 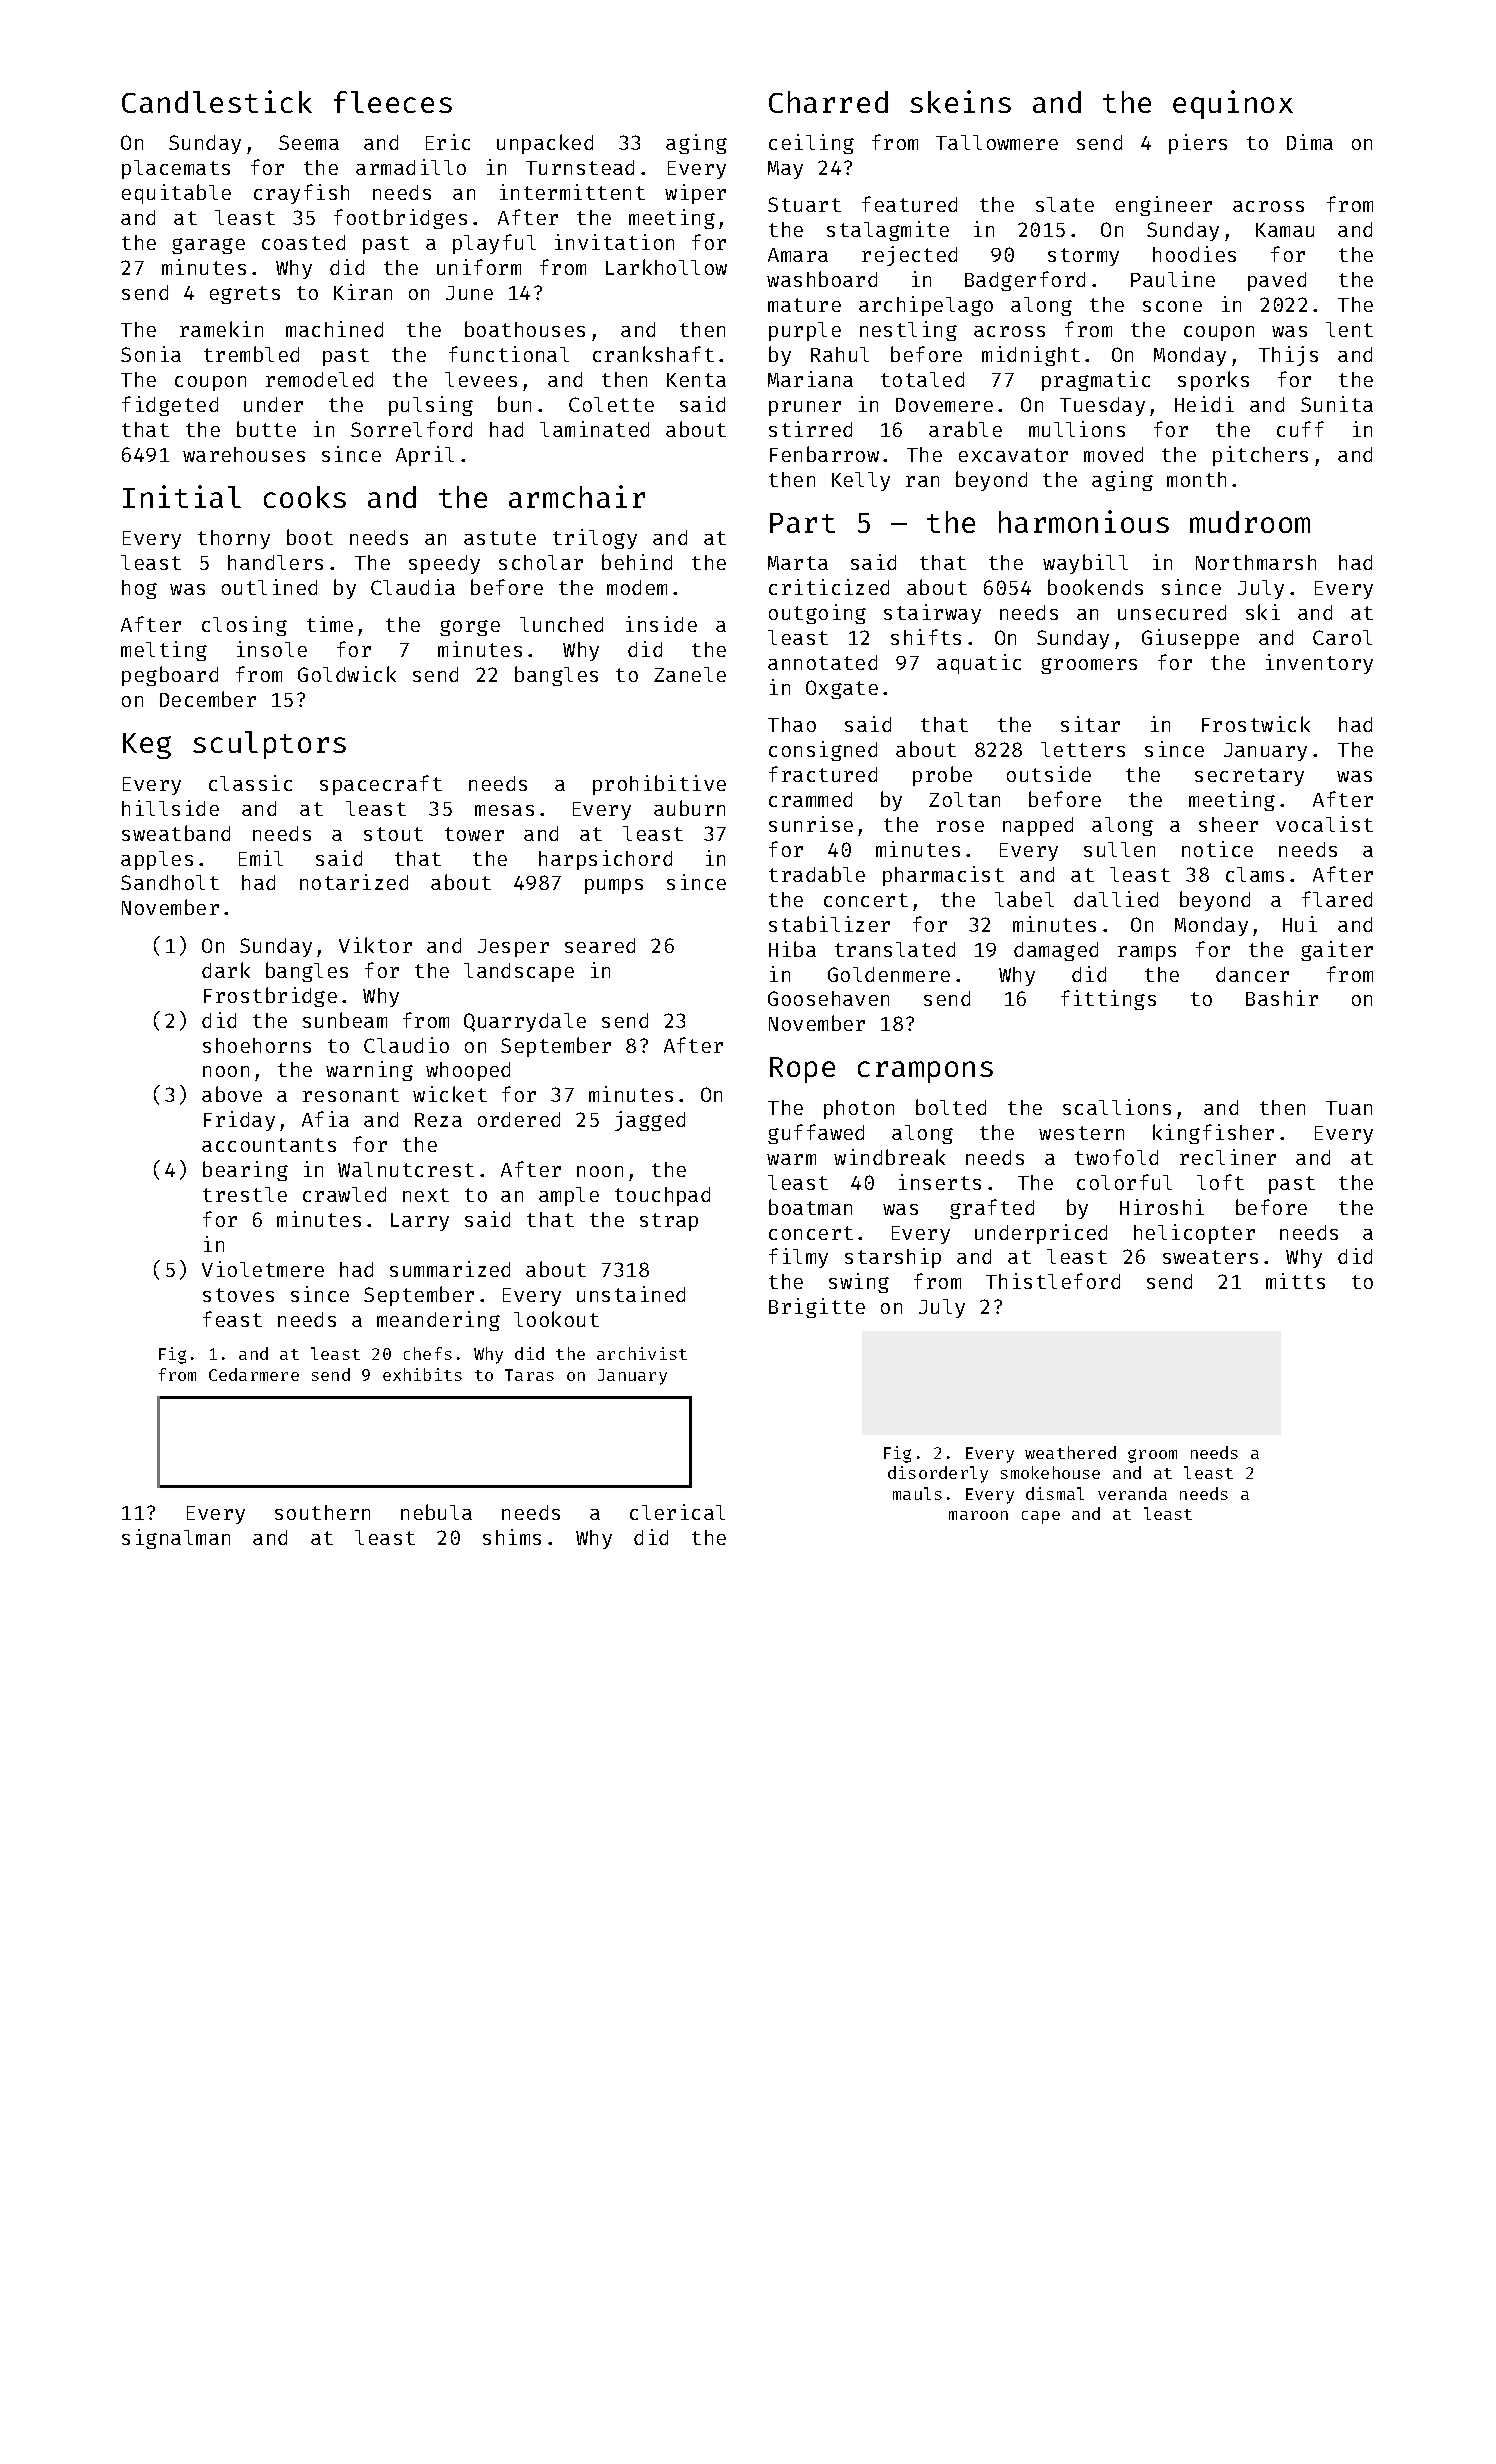 I want to click on Violetmere, so click(x=263, y=1269).
